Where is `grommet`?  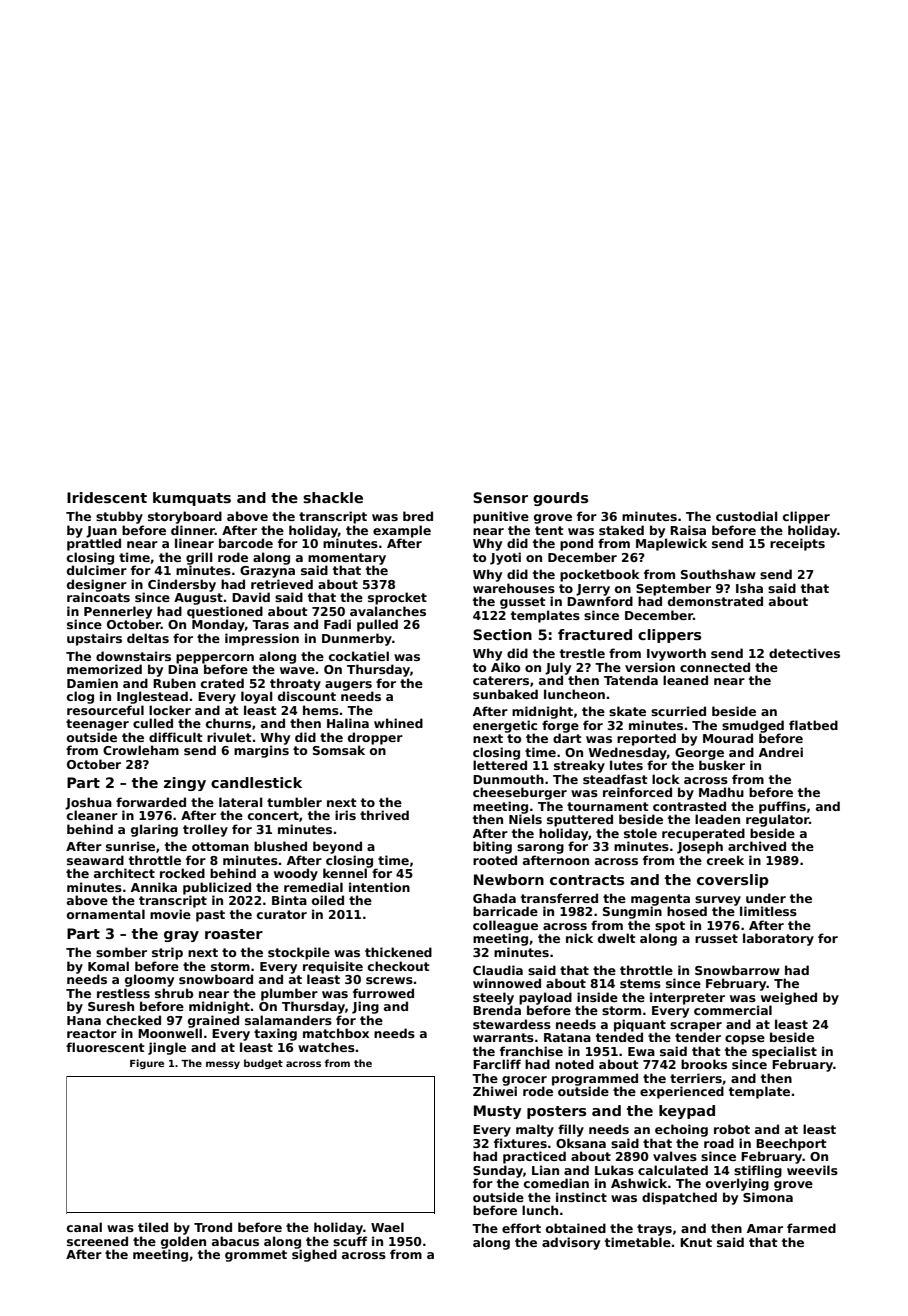
grommet is located at coordinates (256, 1256).
